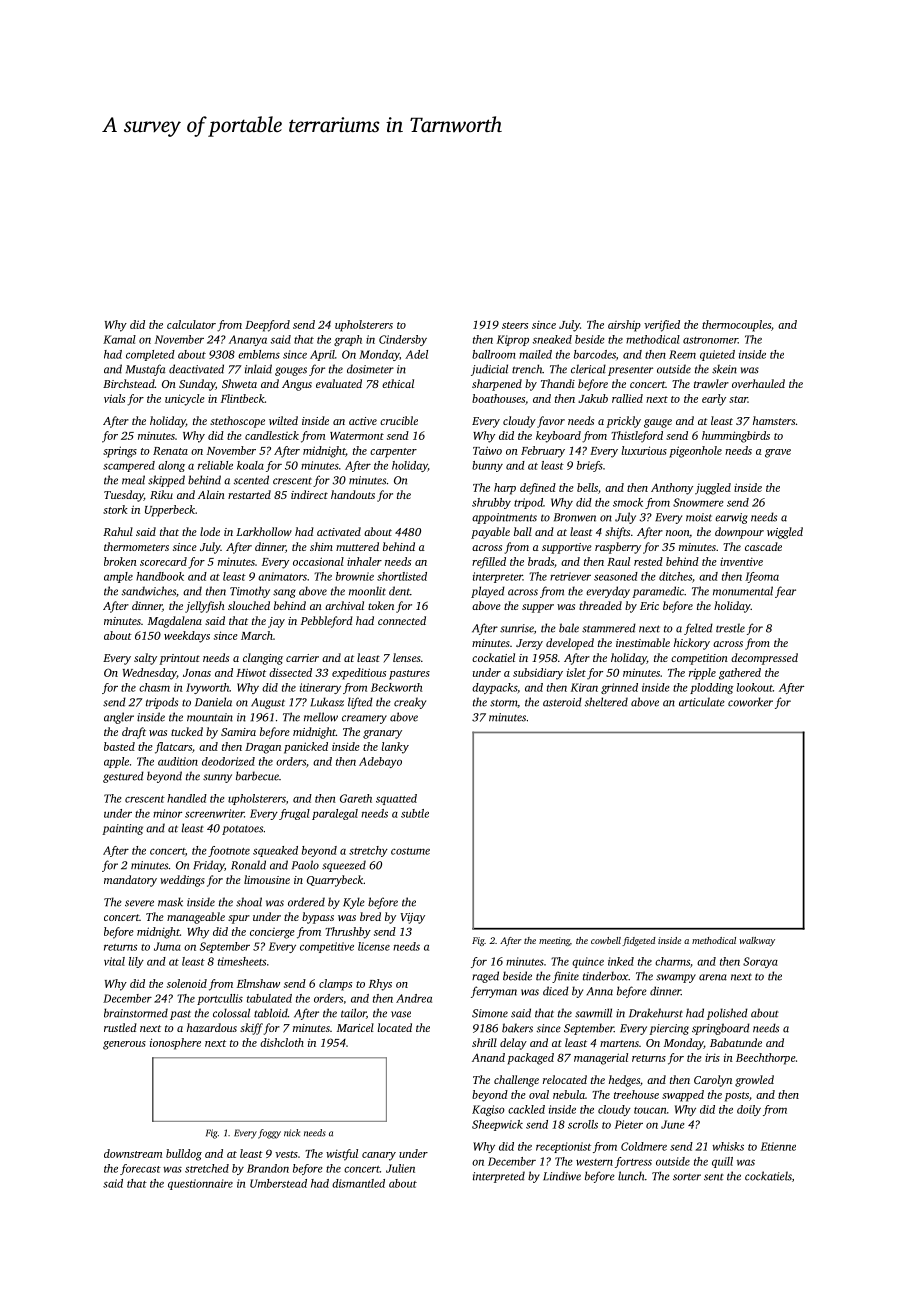 This image has height=1316, width=908. What do you see at coordinates (658, 423) in the image?
I see `gauge` at bounding box center [658, 423].
